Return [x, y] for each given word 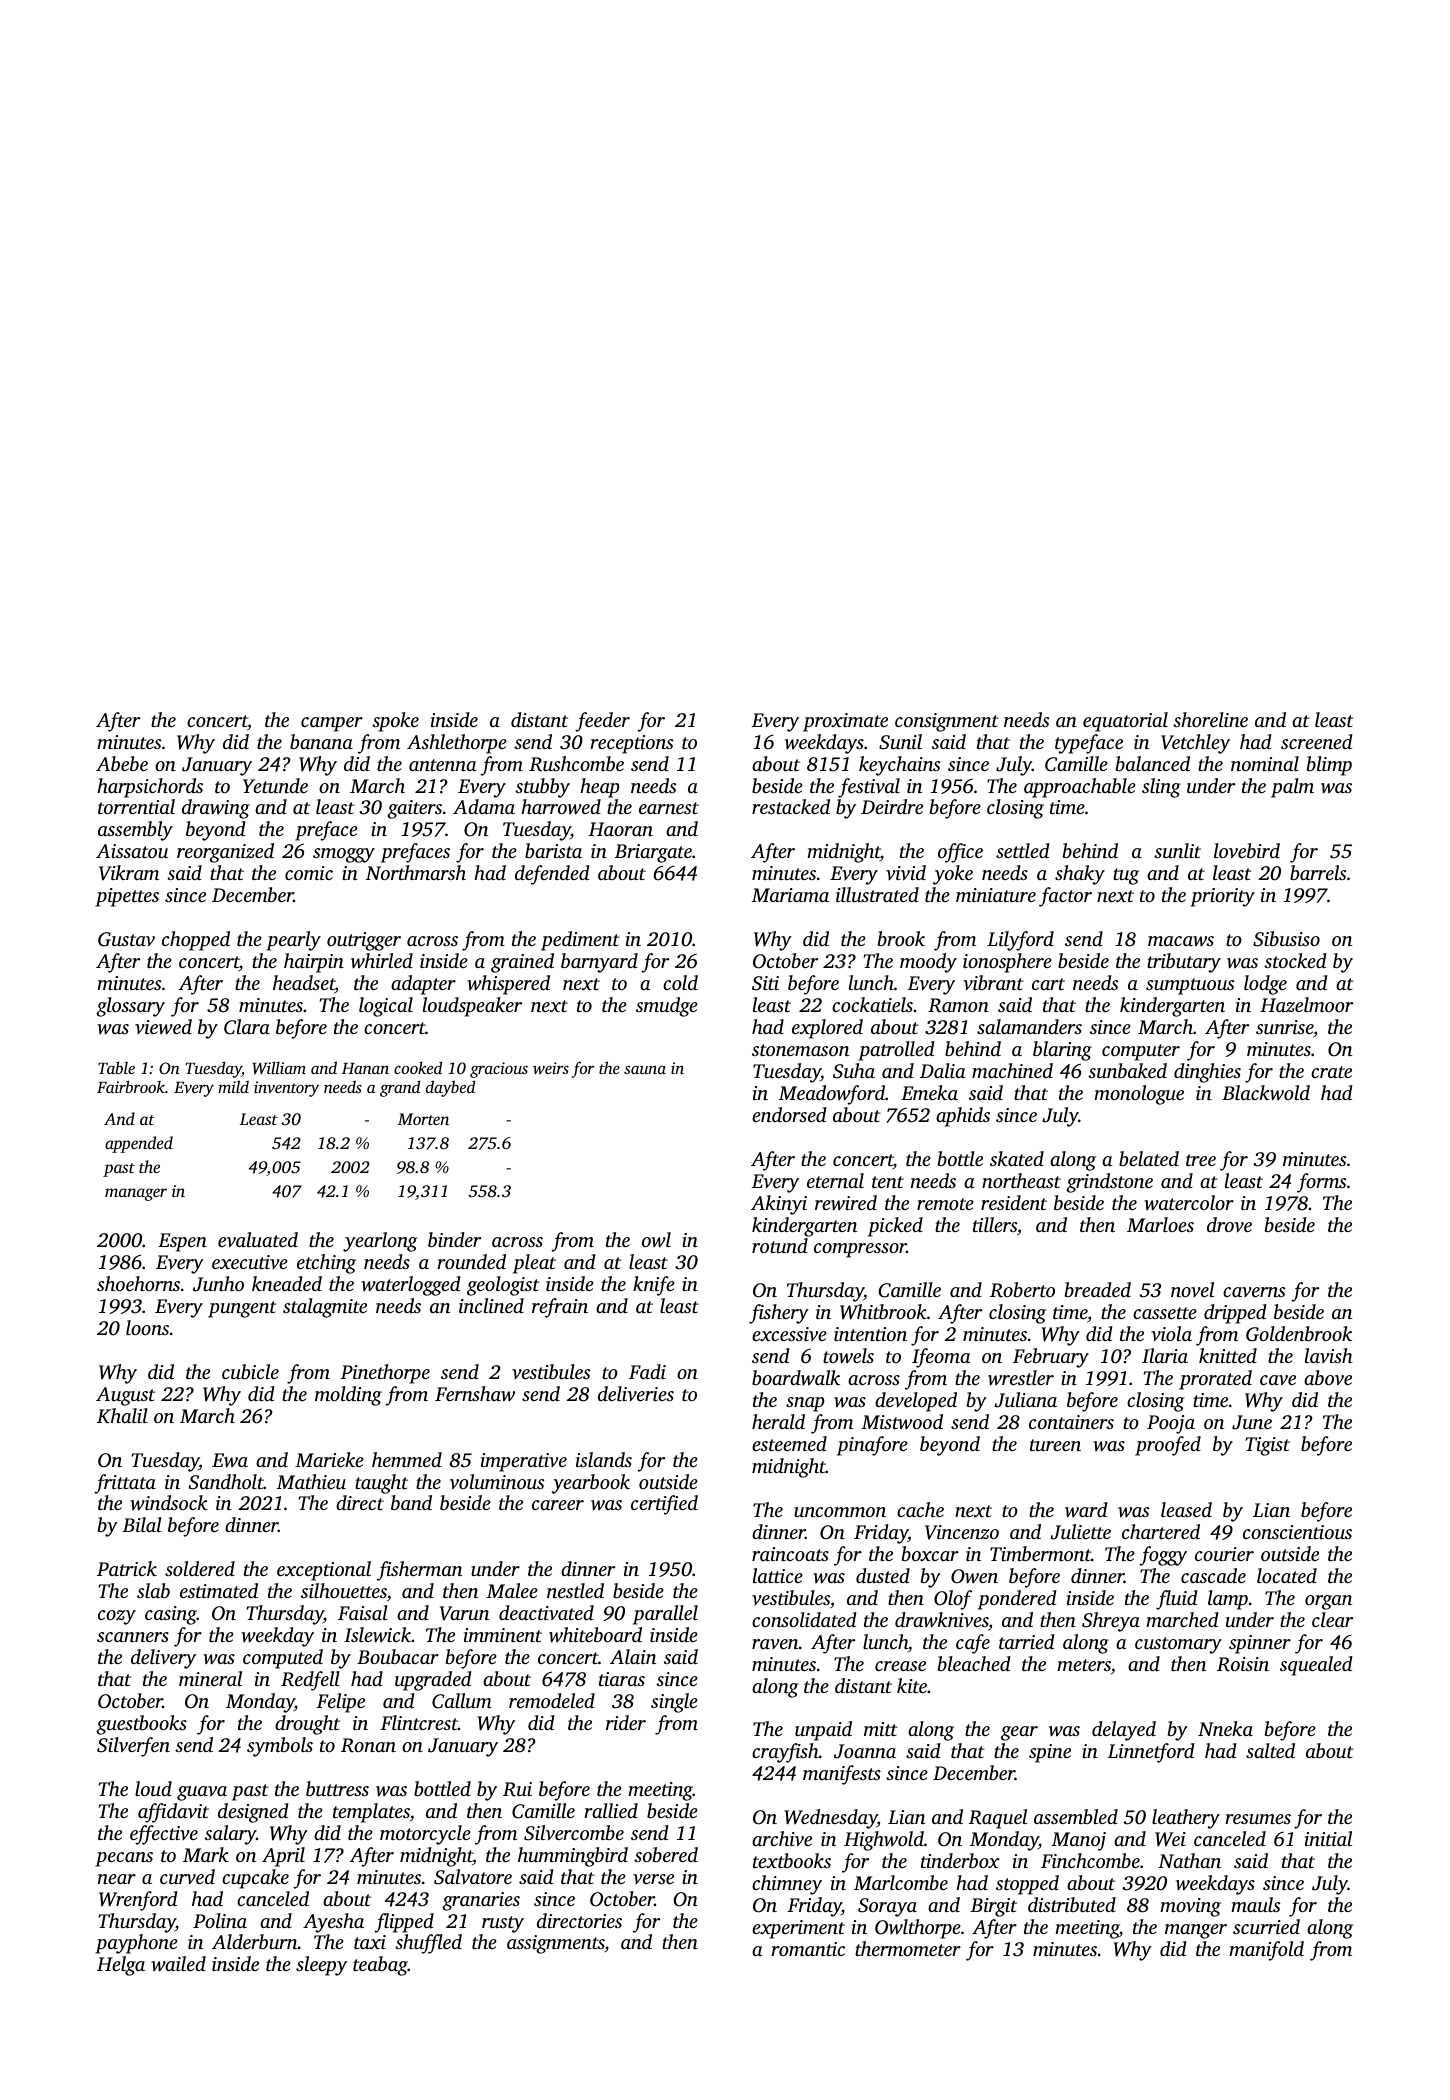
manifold [1266, 1951]
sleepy [321, 1966]
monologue [1139, 1095]
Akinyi [779, 1205]
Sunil [900, 742]
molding [348, 1396]
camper [332, 724]
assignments [555, 1944]
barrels [1318, 872]
